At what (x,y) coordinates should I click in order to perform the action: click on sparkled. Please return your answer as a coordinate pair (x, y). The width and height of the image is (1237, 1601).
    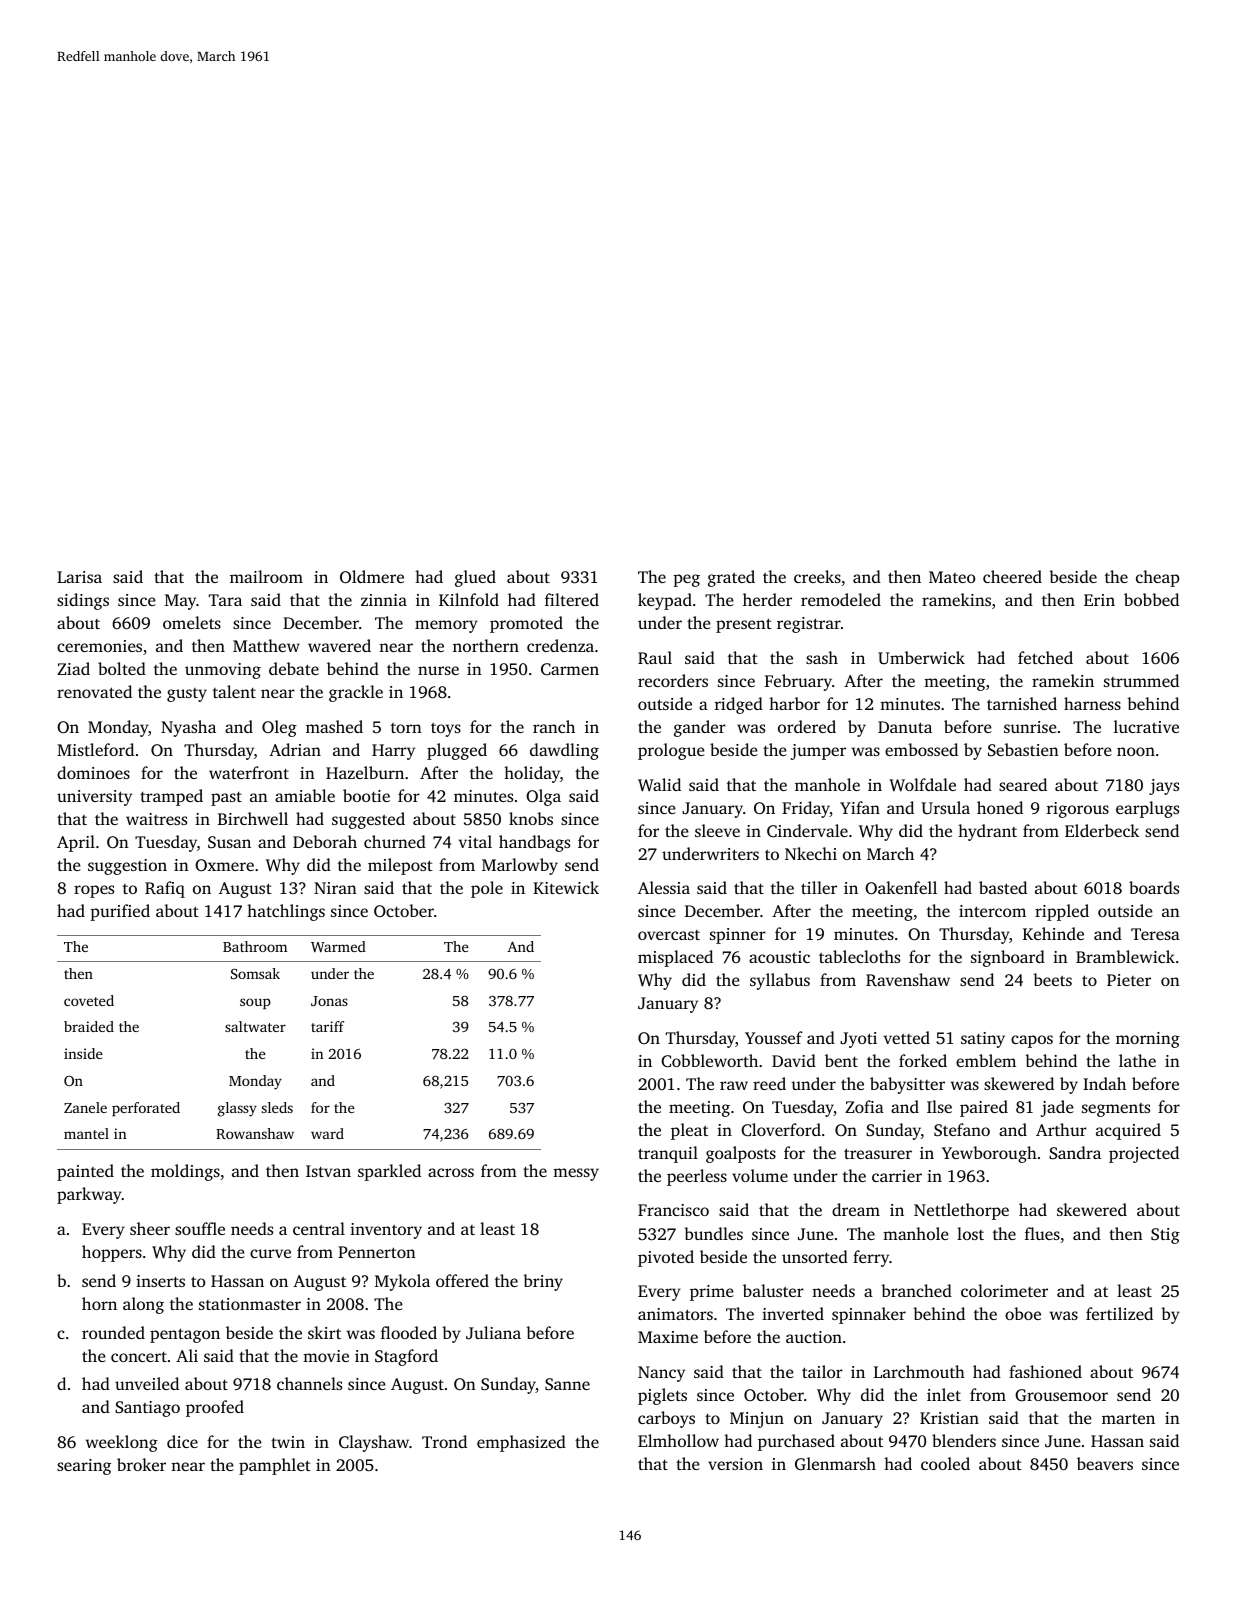
    Looking at the image, I should click on (389, 1172).
